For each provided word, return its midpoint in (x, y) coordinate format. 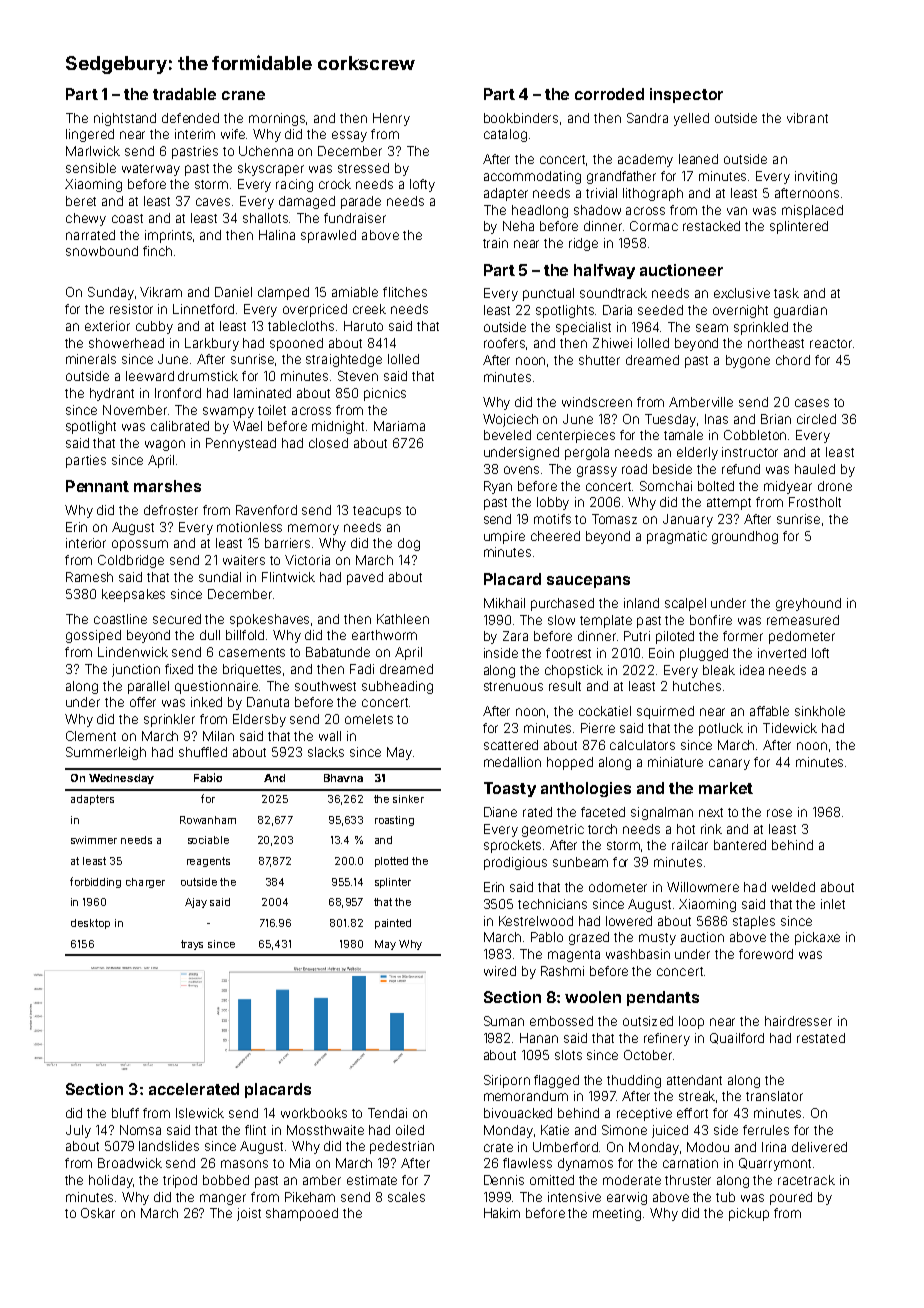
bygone (748, 361)
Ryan (498, 487)
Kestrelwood (536, 921)
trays (192, 945)
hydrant (112, 394)
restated (821, 1038)
